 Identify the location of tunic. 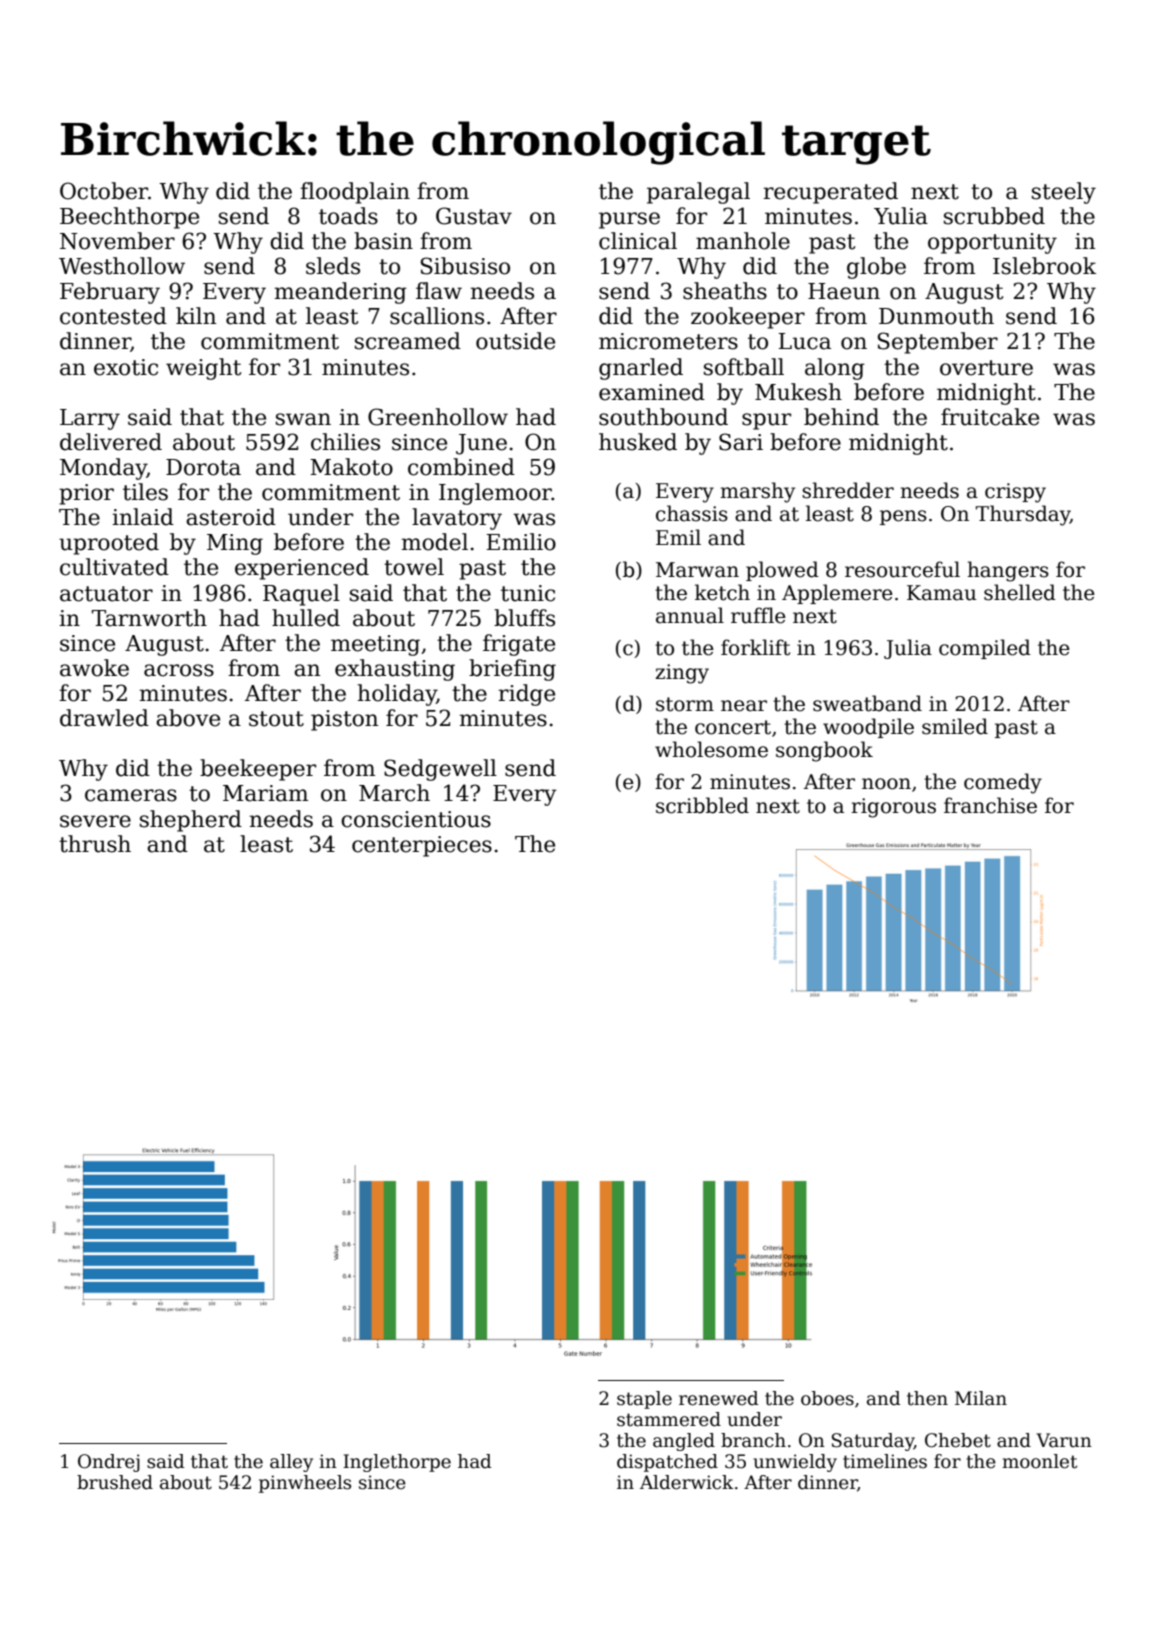
(528, 593).
